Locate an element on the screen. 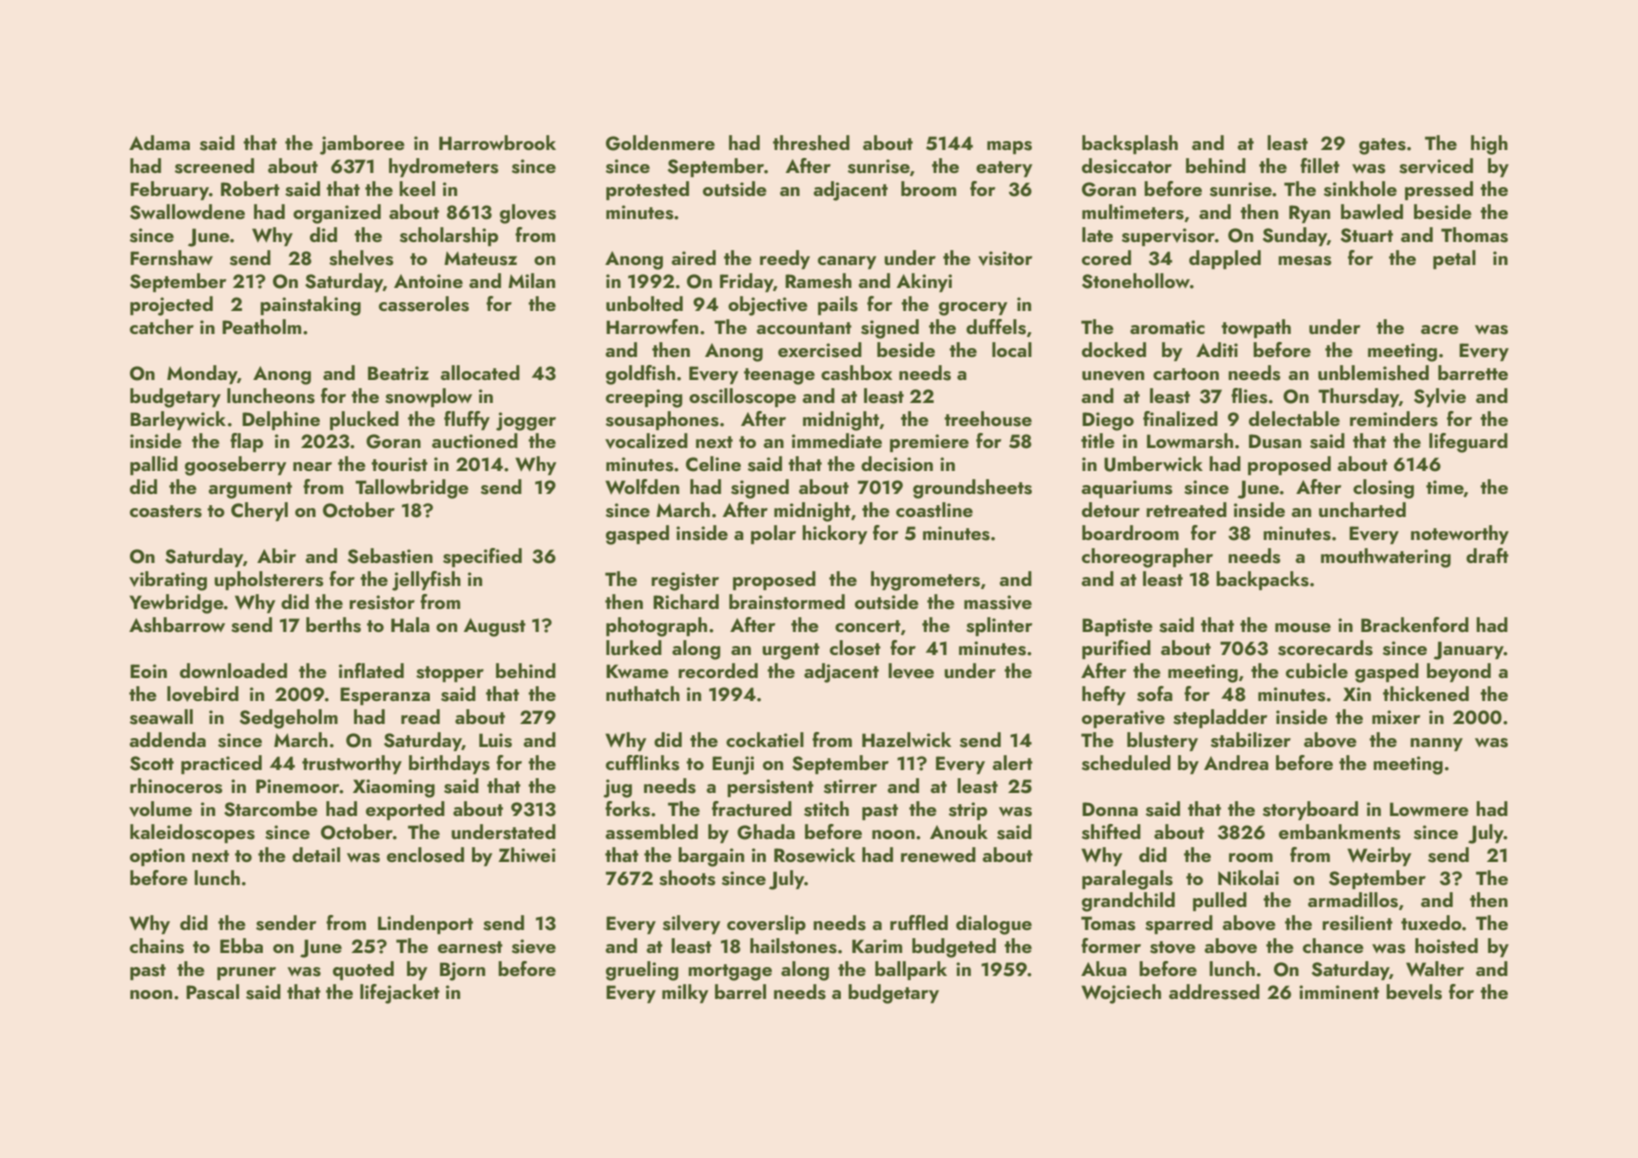 This screenshot has height=1158, width=1638. Adama is located at coordinates (159, 142).
